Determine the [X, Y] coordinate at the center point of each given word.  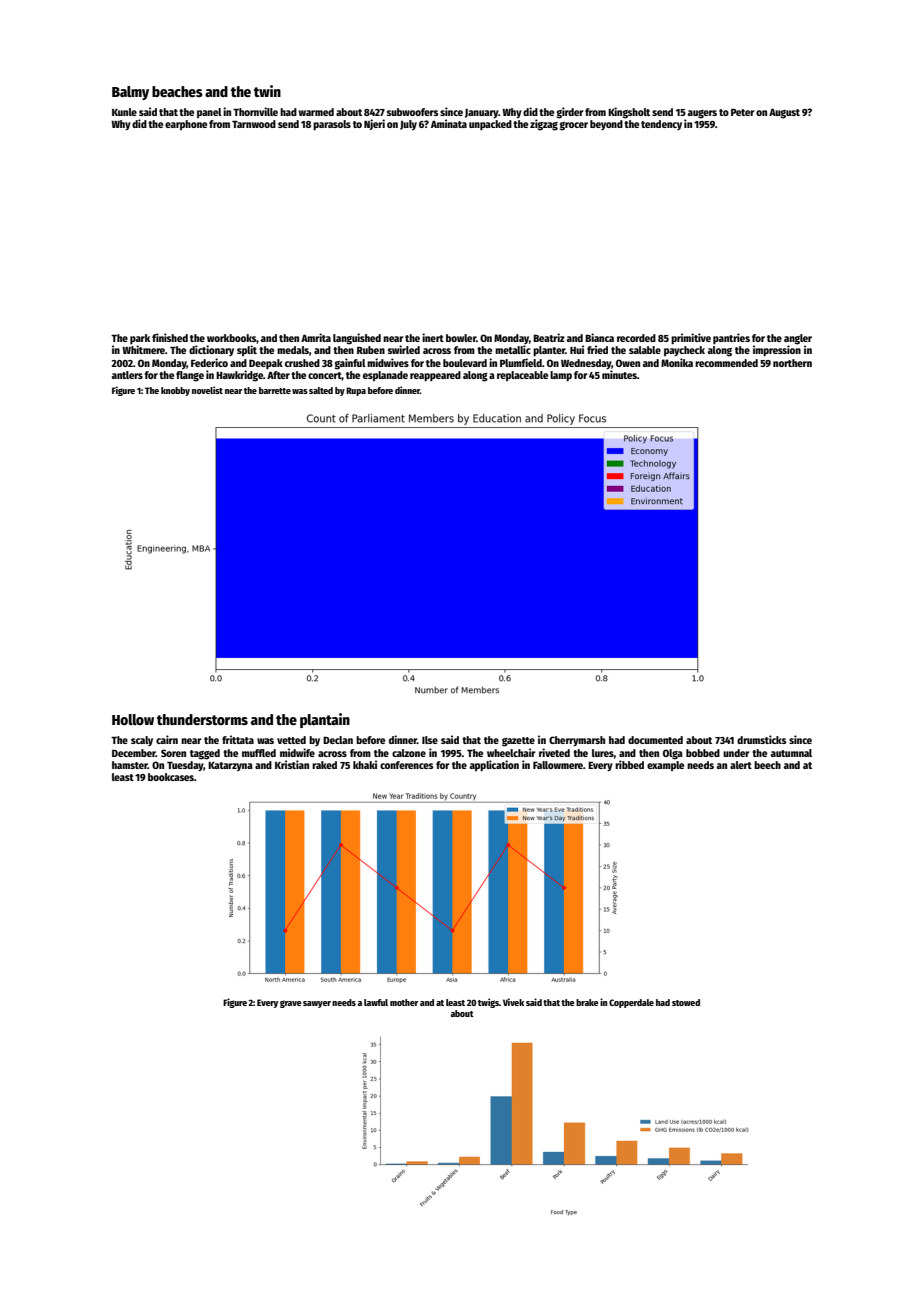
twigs [488, 1003]
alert [741, 765]
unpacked [490, 125]
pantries [731, 338]
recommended [726, 363]
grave [291, 1004]
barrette [275, 390]
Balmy [130, 93]
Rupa [356, 391]
